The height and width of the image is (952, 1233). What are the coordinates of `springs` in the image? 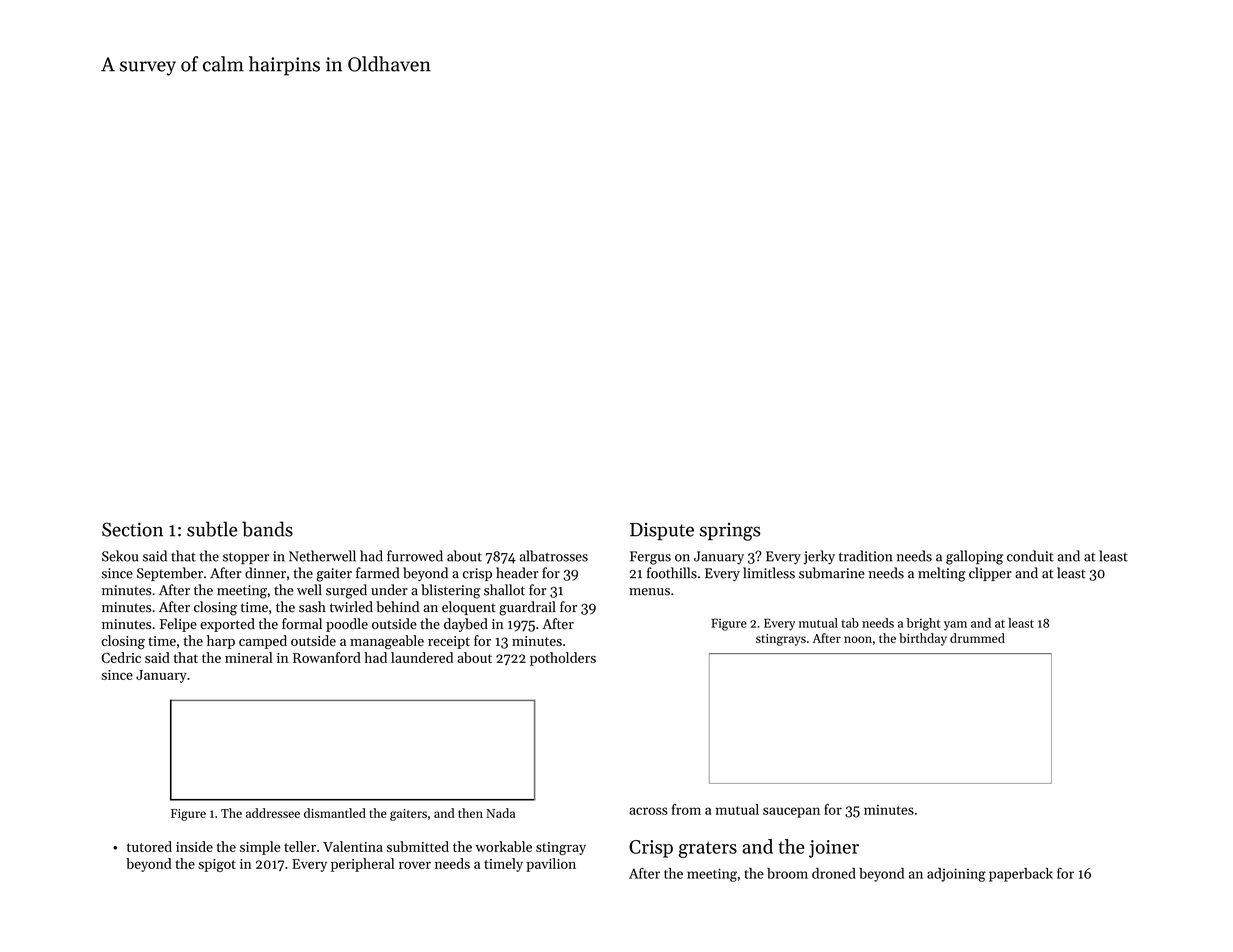 It's located at (730, 532).
